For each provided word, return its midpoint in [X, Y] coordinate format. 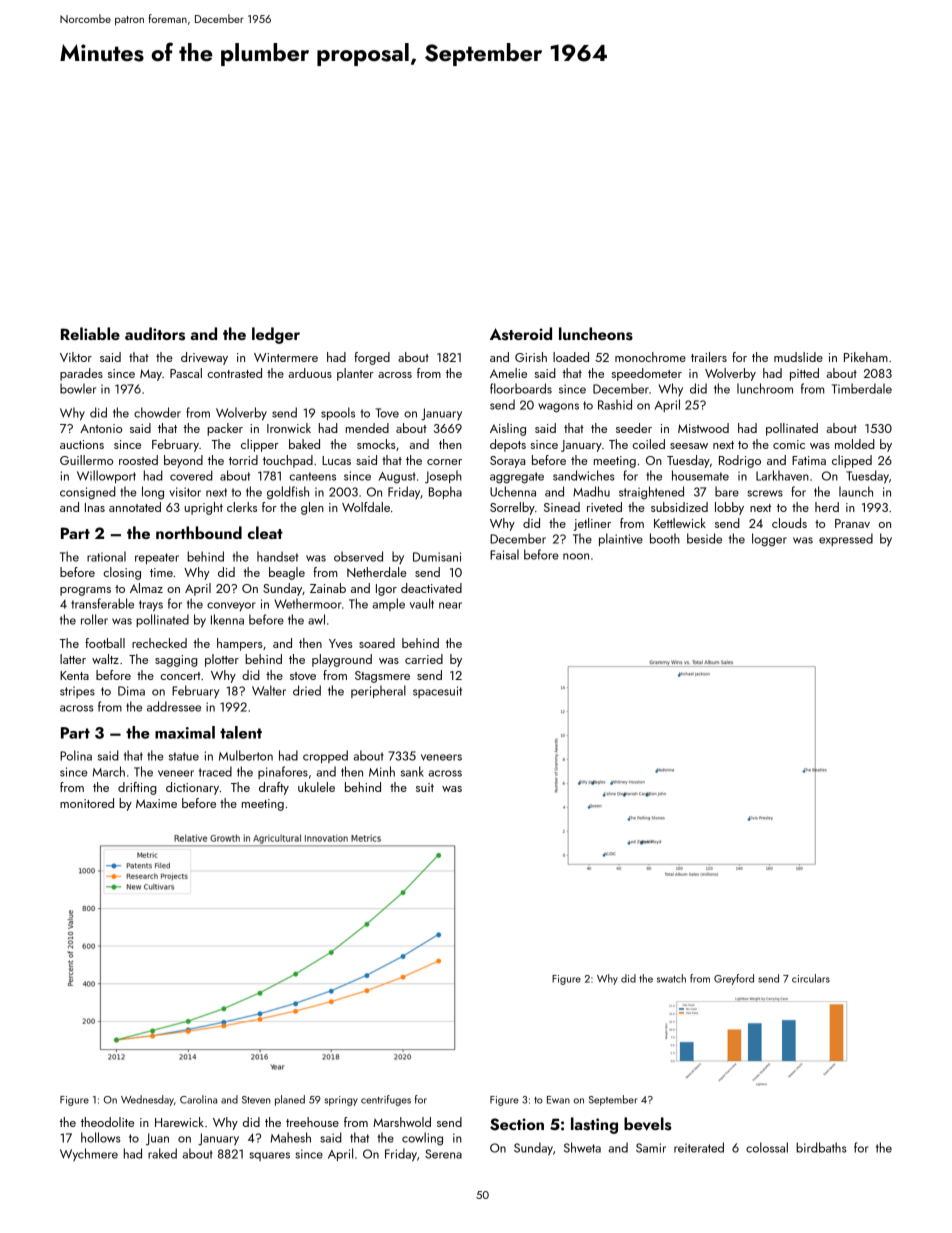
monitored [87, 803]
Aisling [508, 429]
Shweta [582, 1147]
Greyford [734, 979]
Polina [76, 755]
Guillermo [86, 460]
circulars [811, 978]
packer [225, 429]
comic [789, 444]
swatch [671, 978]
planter [355, 374]
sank [412, 771]
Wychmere [89, 1155]
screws [765, 493]
